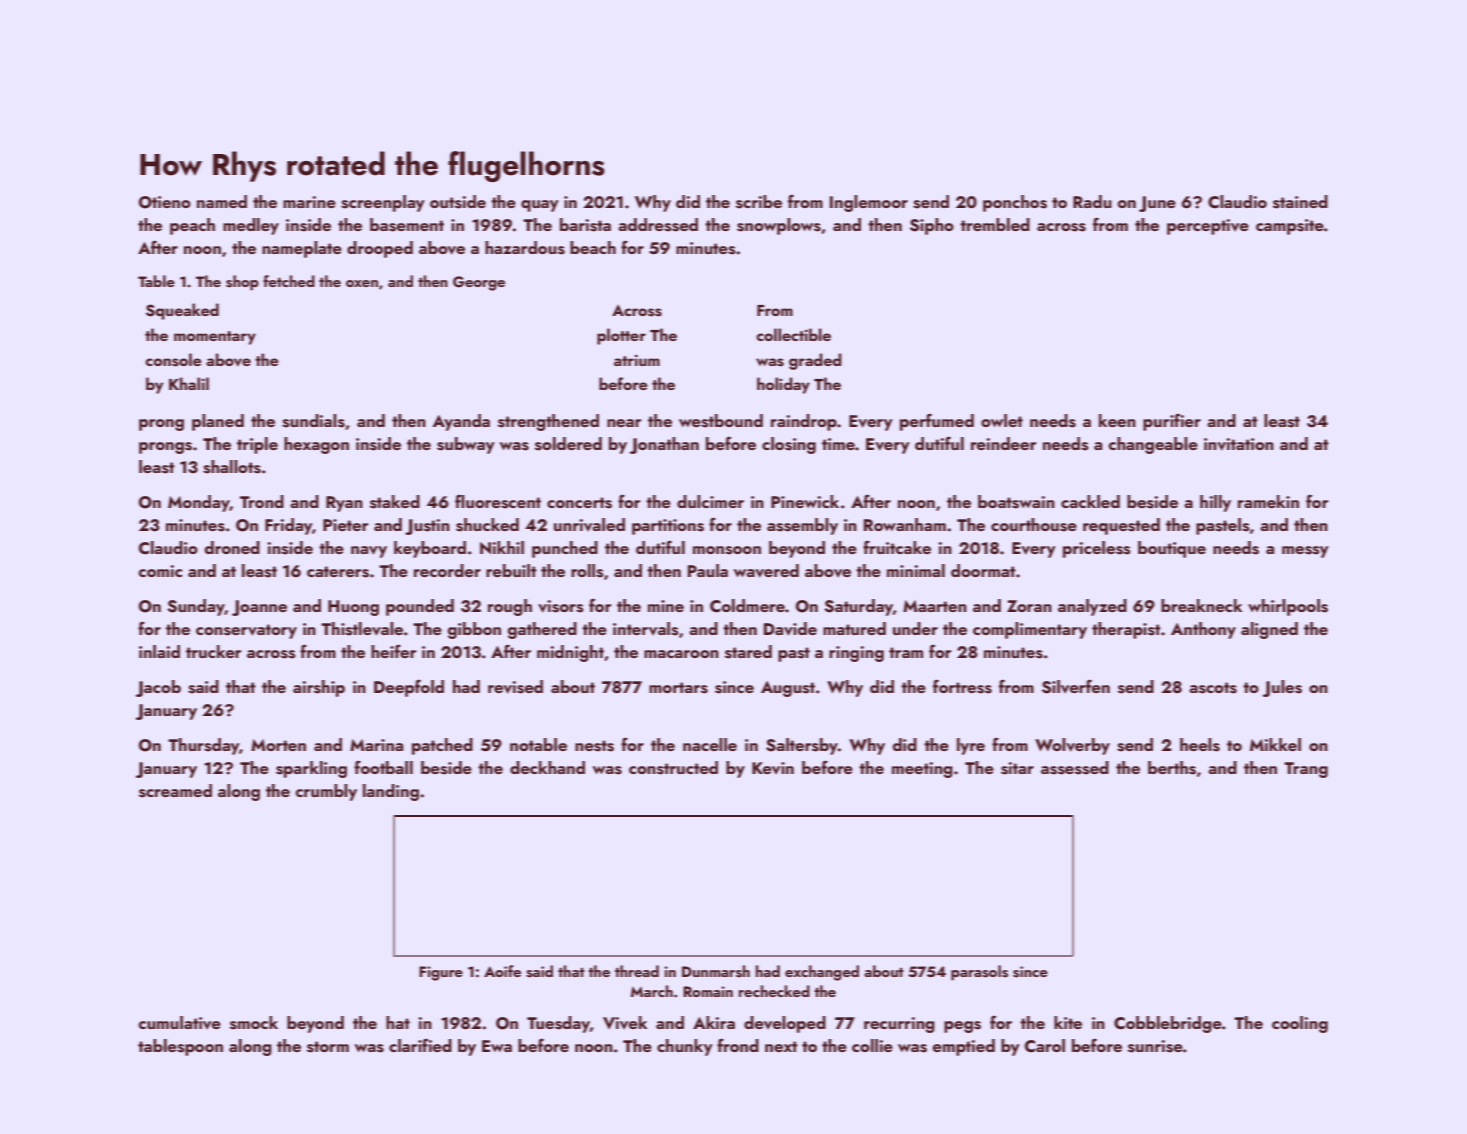  What do you see at coordinates (637, 360) in the page?
I see `atrium` at bounding box center [637, 360].
